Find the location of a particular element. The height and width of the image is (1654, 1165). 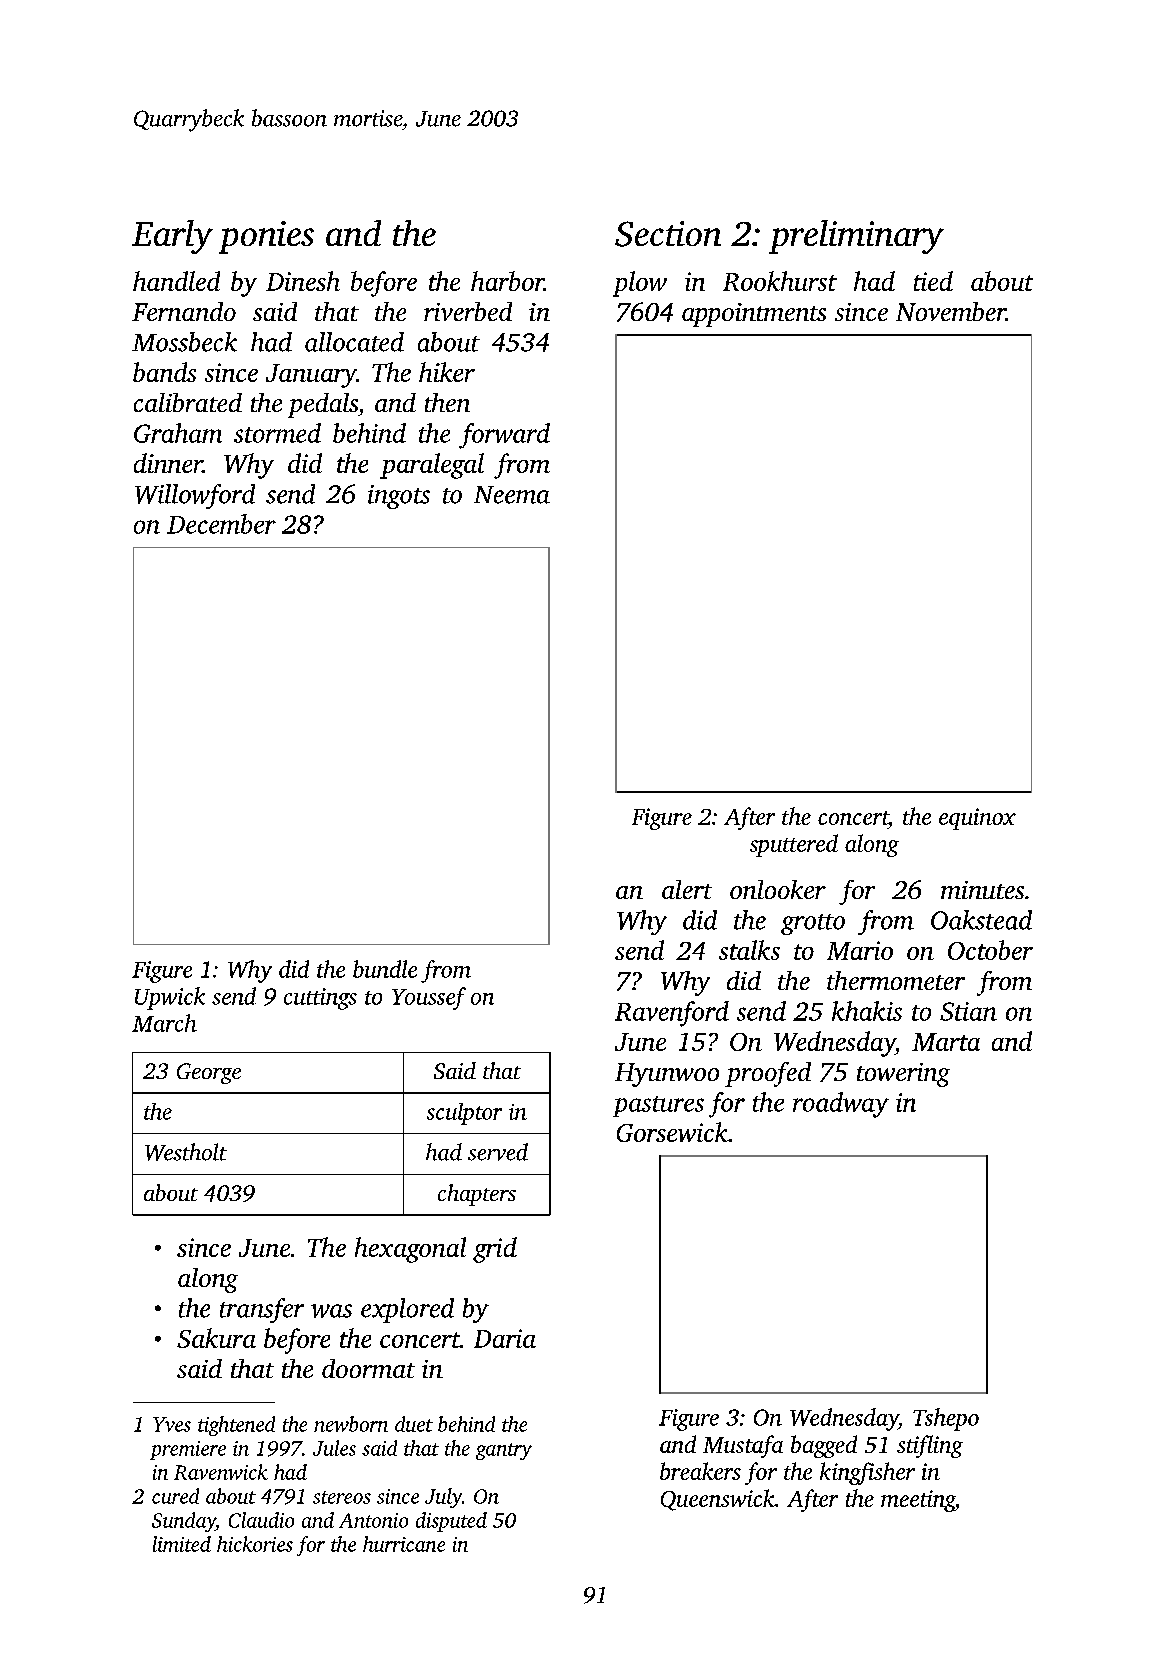

was is located at coordinates (331, 1311).
